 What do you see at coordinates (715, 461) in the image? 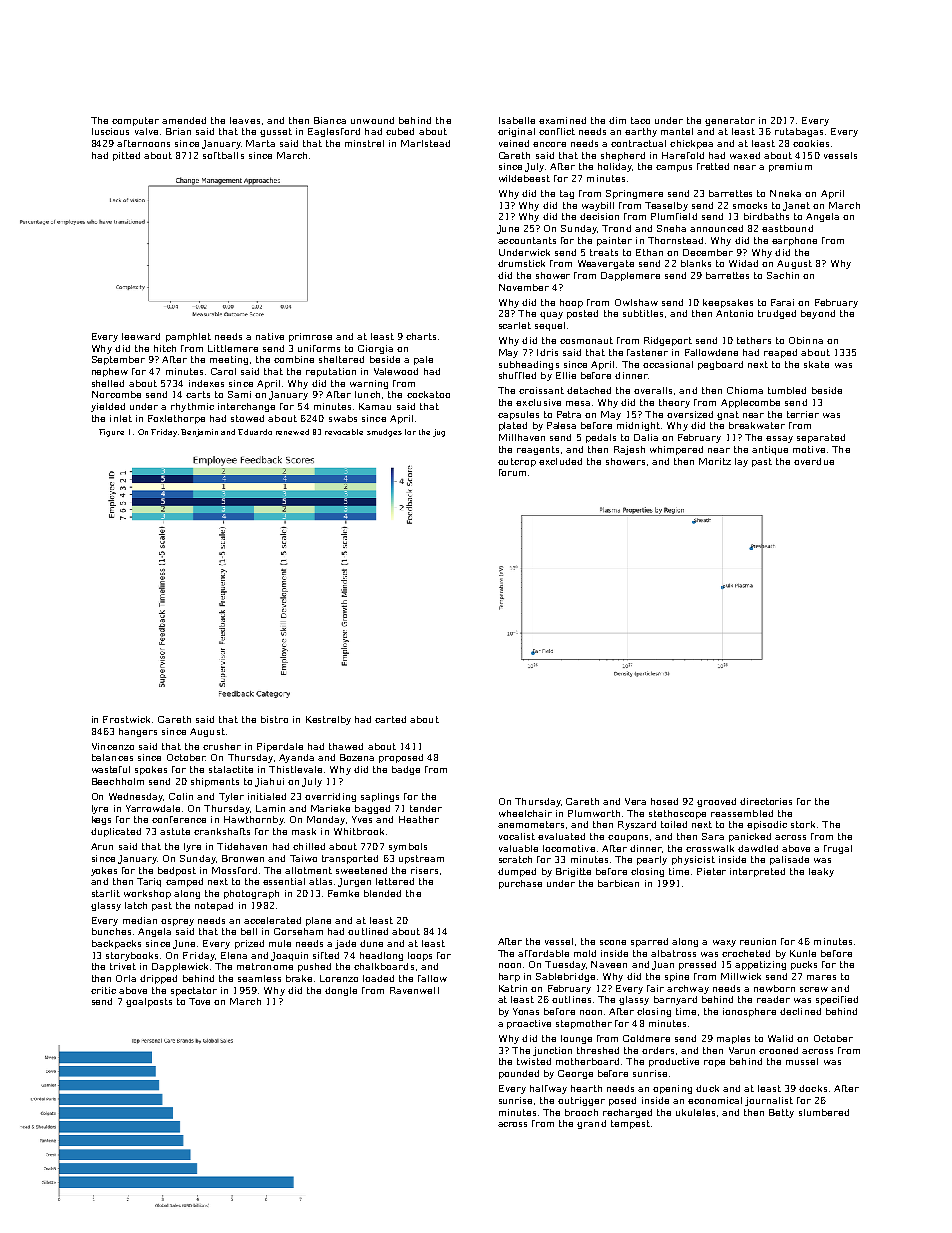
I see `Moritz` at bounding box center [715, 461].
